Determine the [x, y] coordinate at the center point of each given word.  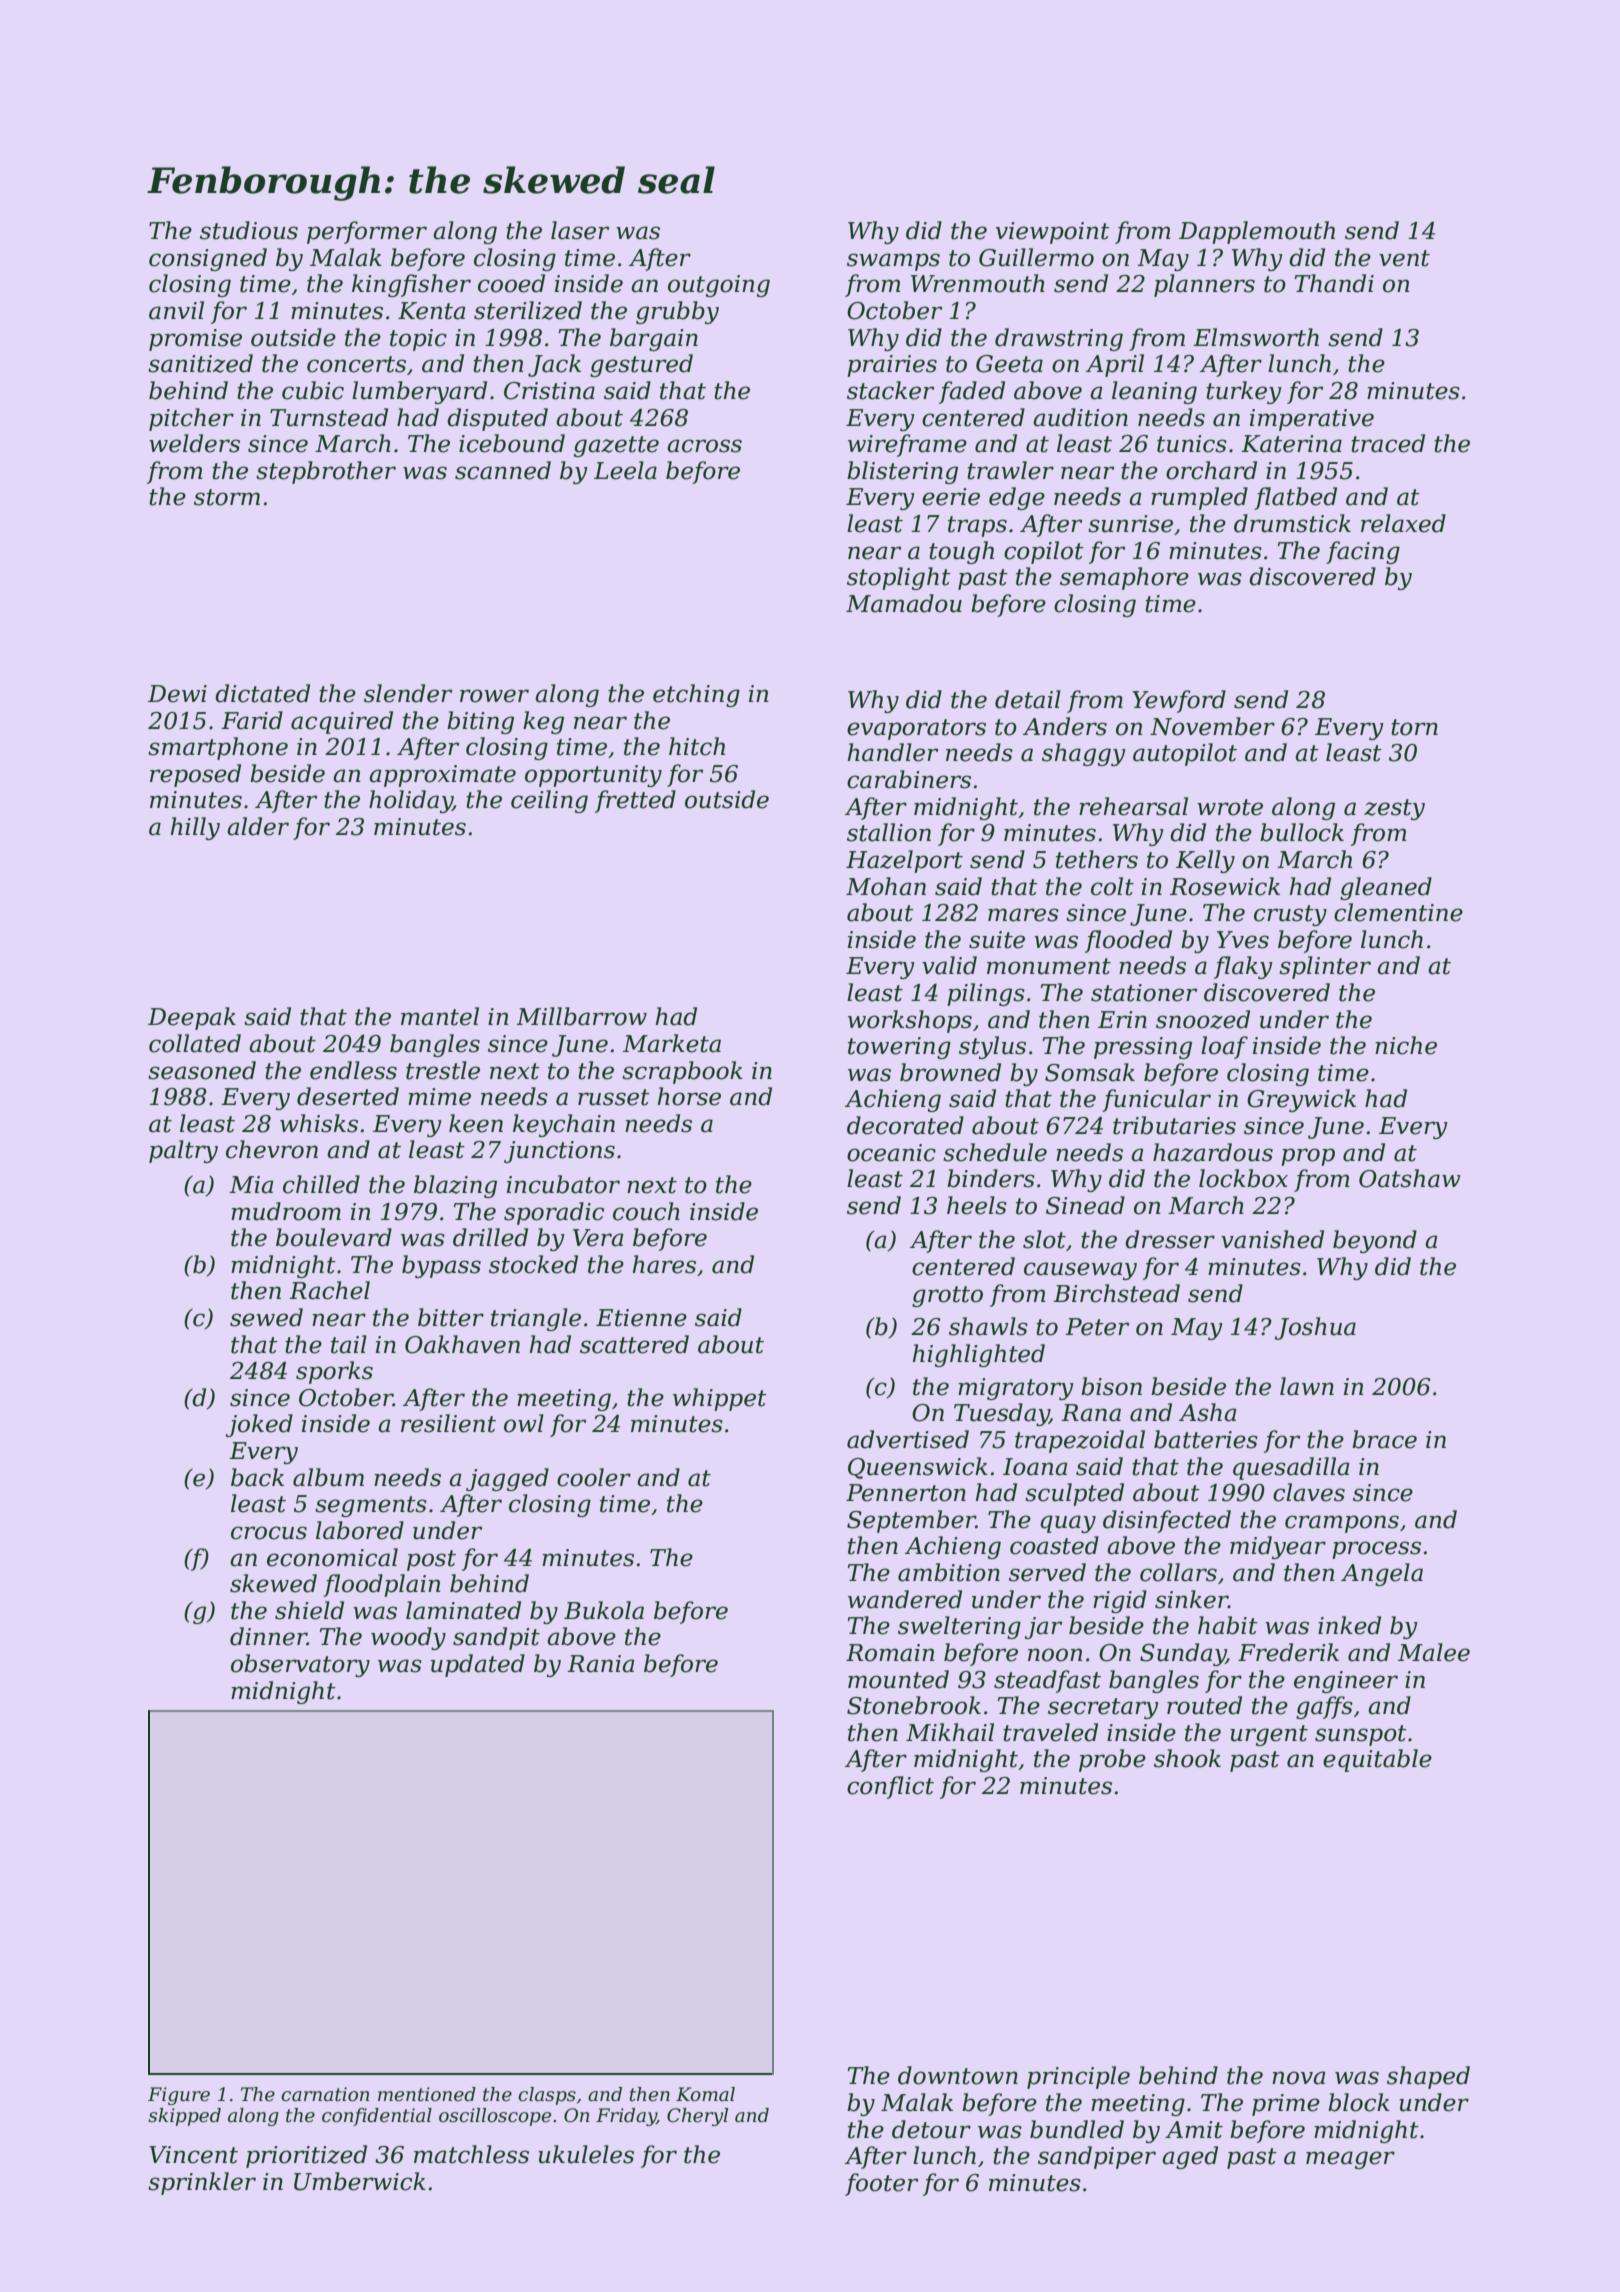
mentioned [427, 2094]
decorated [905, 1125]
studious [249, 230]
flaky [1243, 967]
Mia [251, 1185]
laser [580, 230]
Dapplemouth [1257, 232]
